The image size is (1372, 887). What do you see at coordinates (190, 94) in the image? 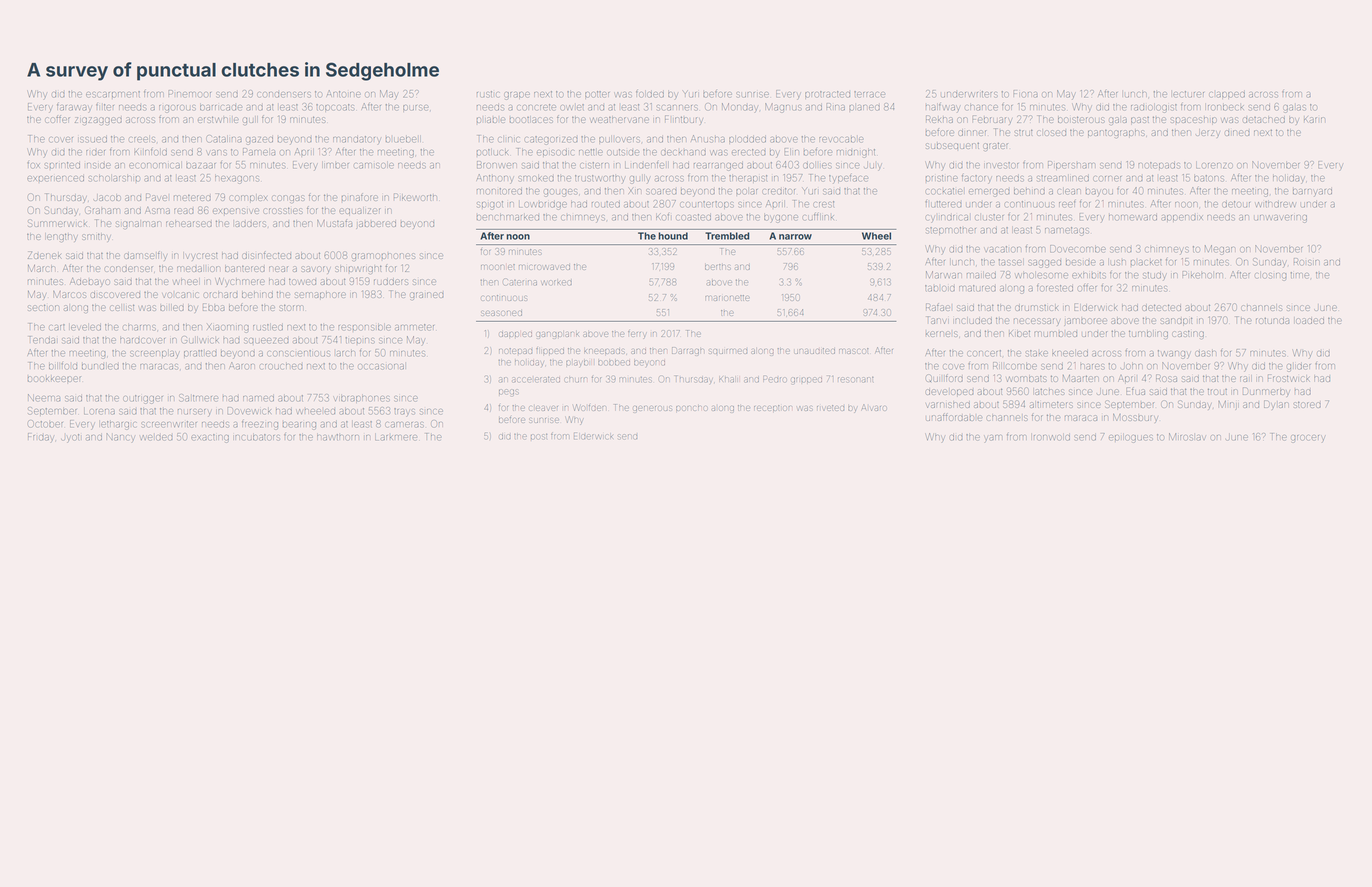
I see `Pinemoor` at bounding box center [190, 94].
